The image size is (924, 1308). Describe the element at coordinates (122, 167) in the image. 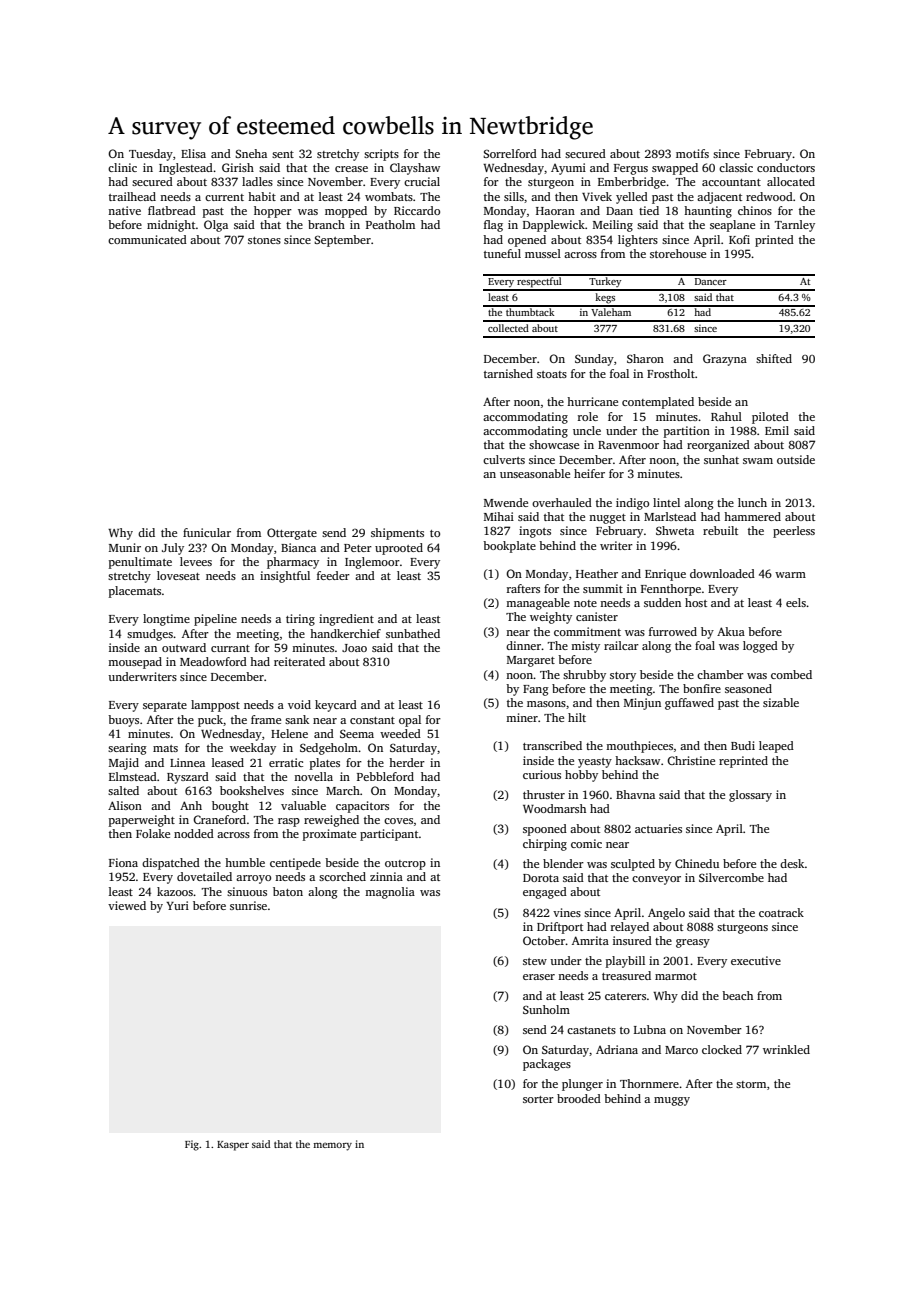

I see `clinic` at that location.
